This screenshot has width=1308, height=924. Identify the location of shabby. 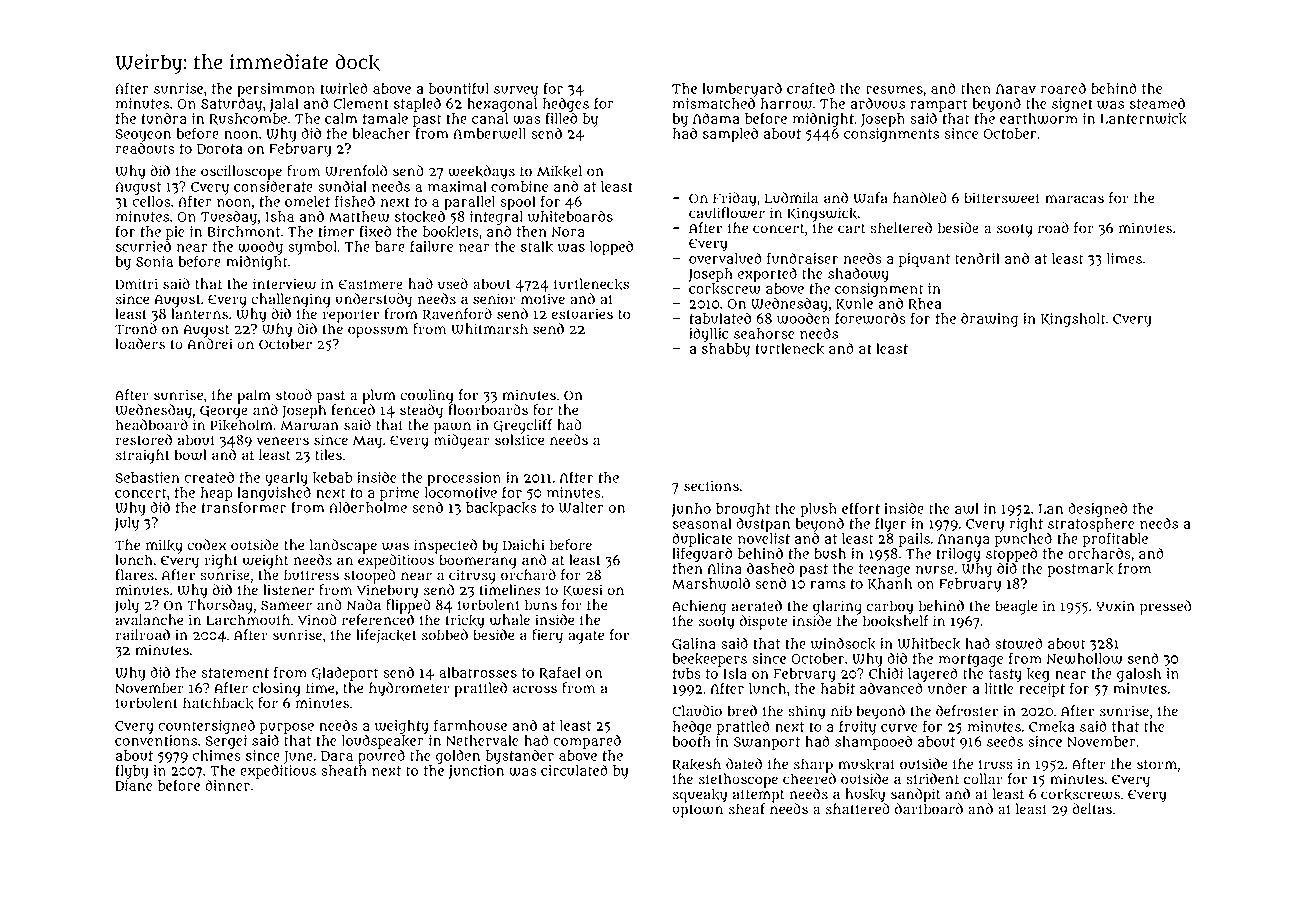
(726, 350).
